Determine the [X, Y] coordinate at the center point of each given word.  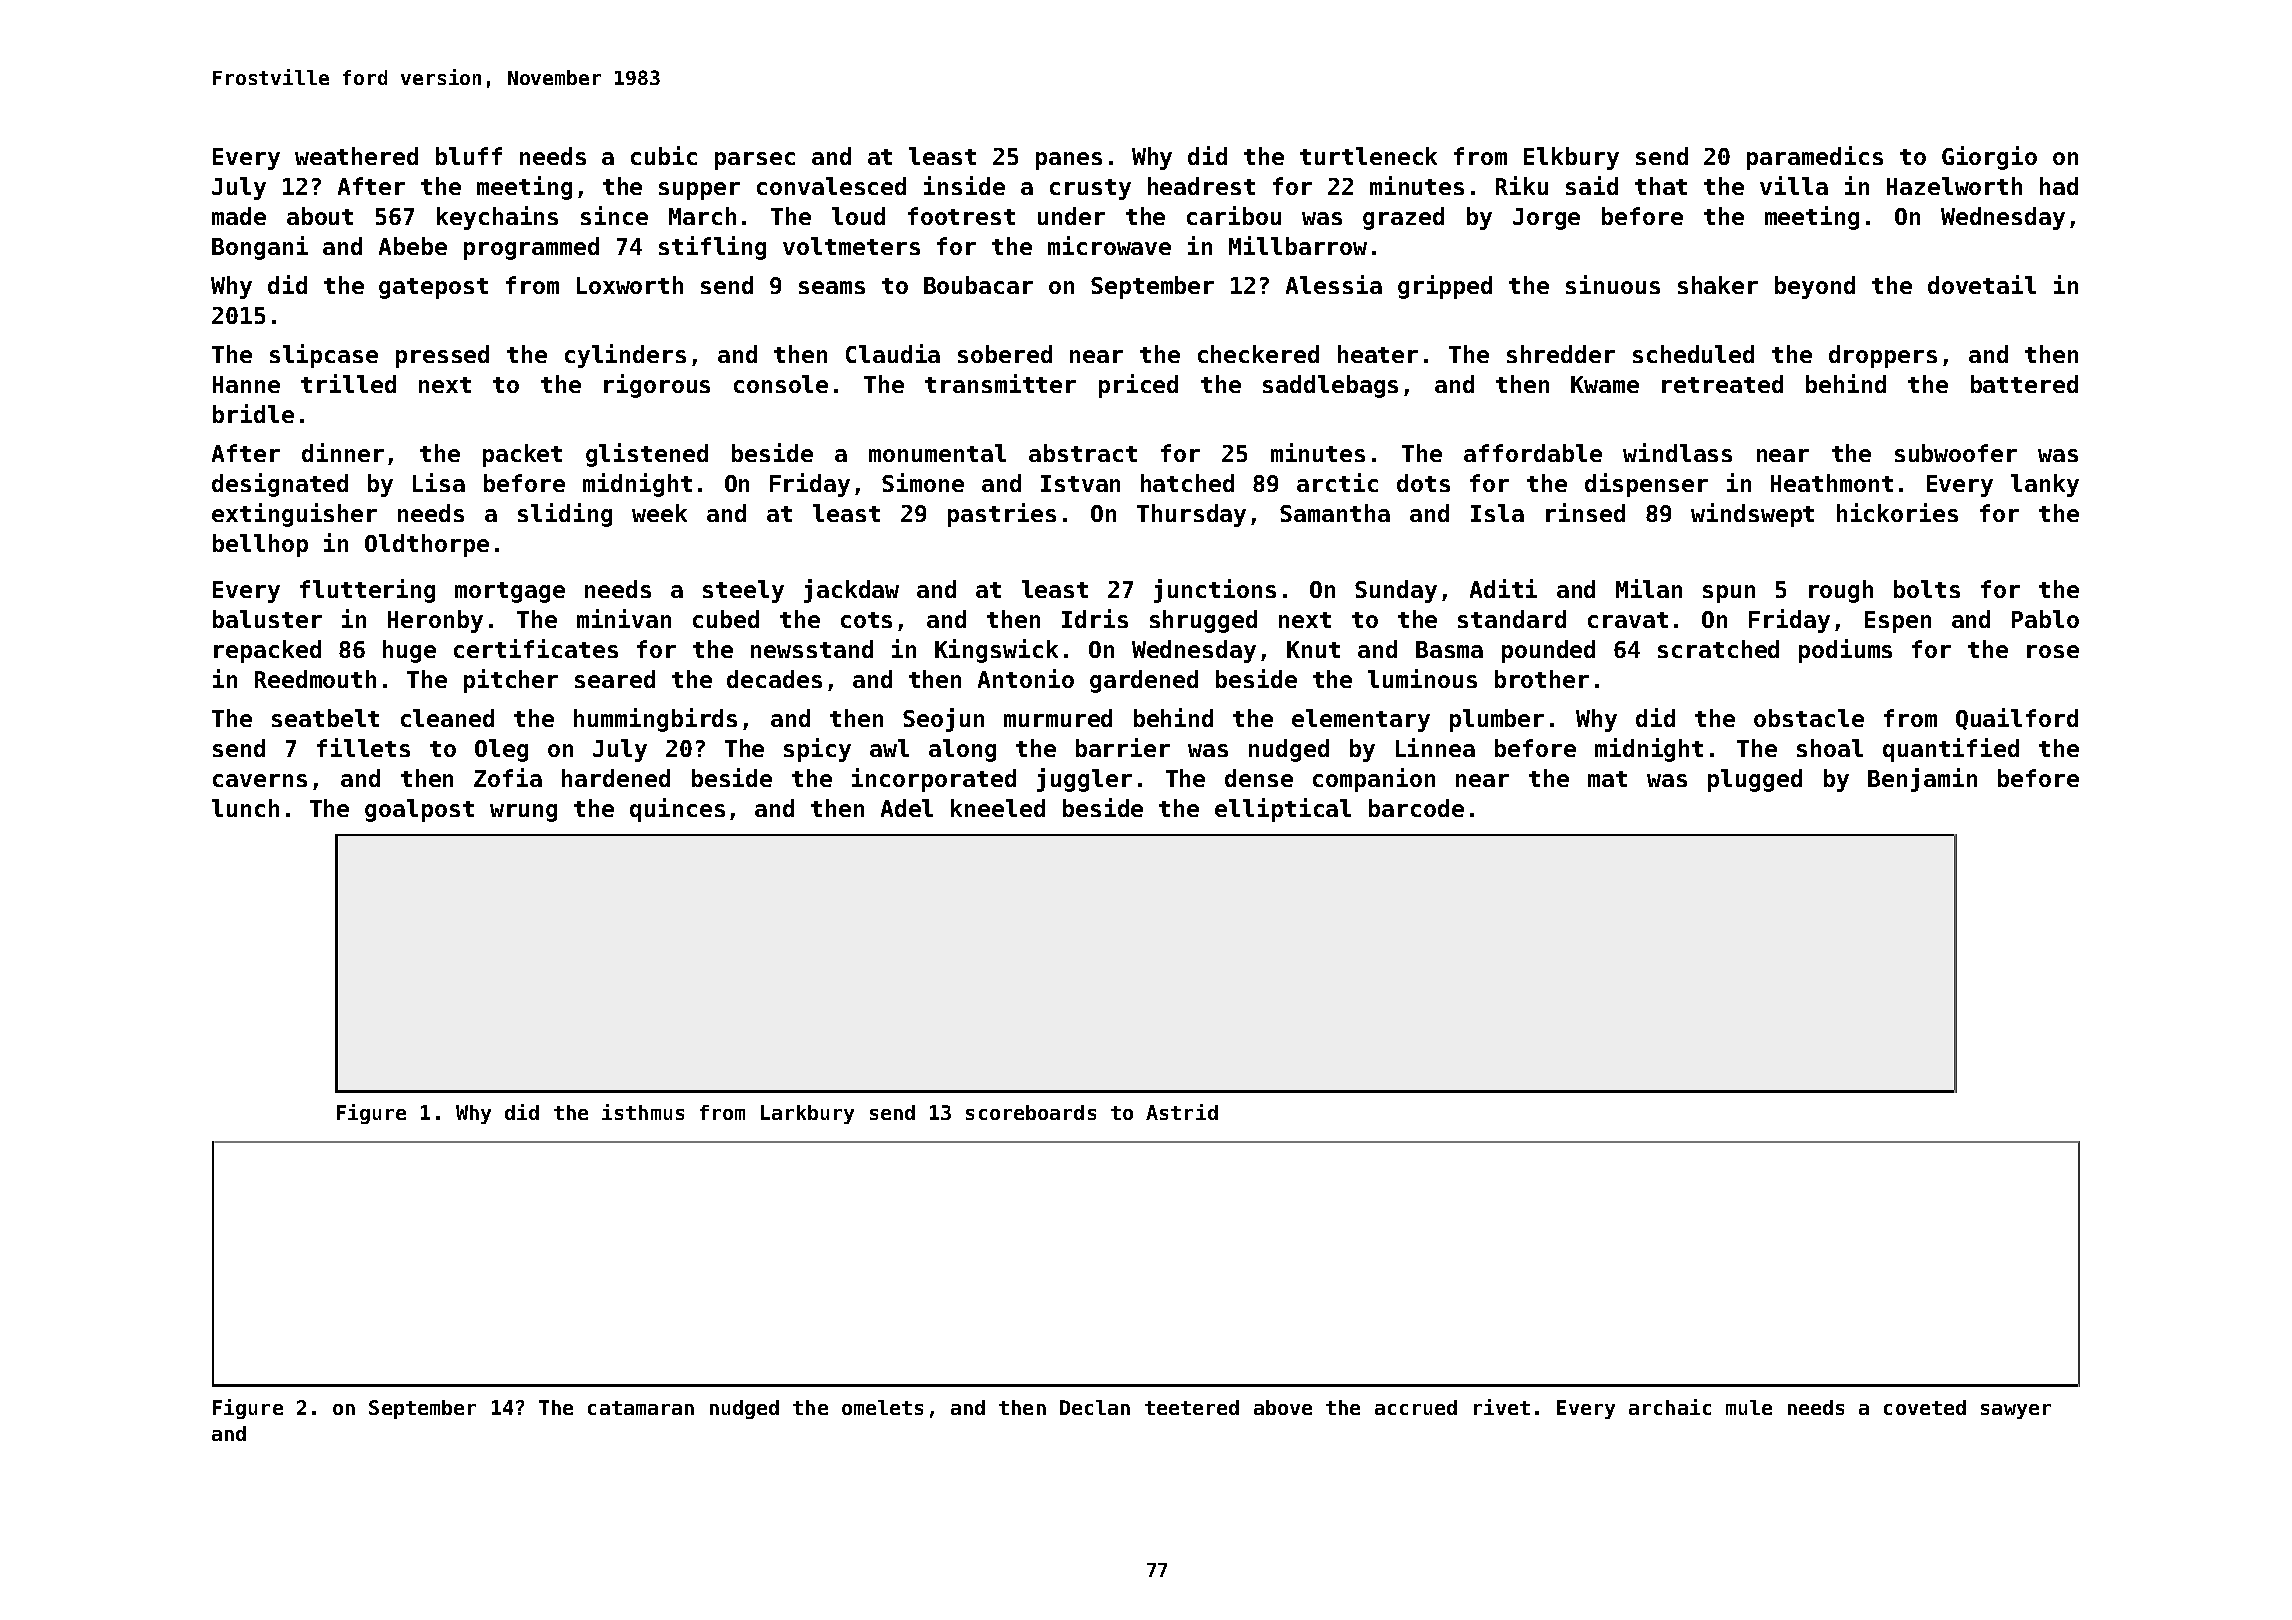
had [2059, 186]
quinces [677, 810]
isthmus [643, 1112]
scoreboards [1031, 1112]
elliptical [1283, 810]
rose [2053, 651]
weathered [356, 156]
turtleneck [1368, 156]
